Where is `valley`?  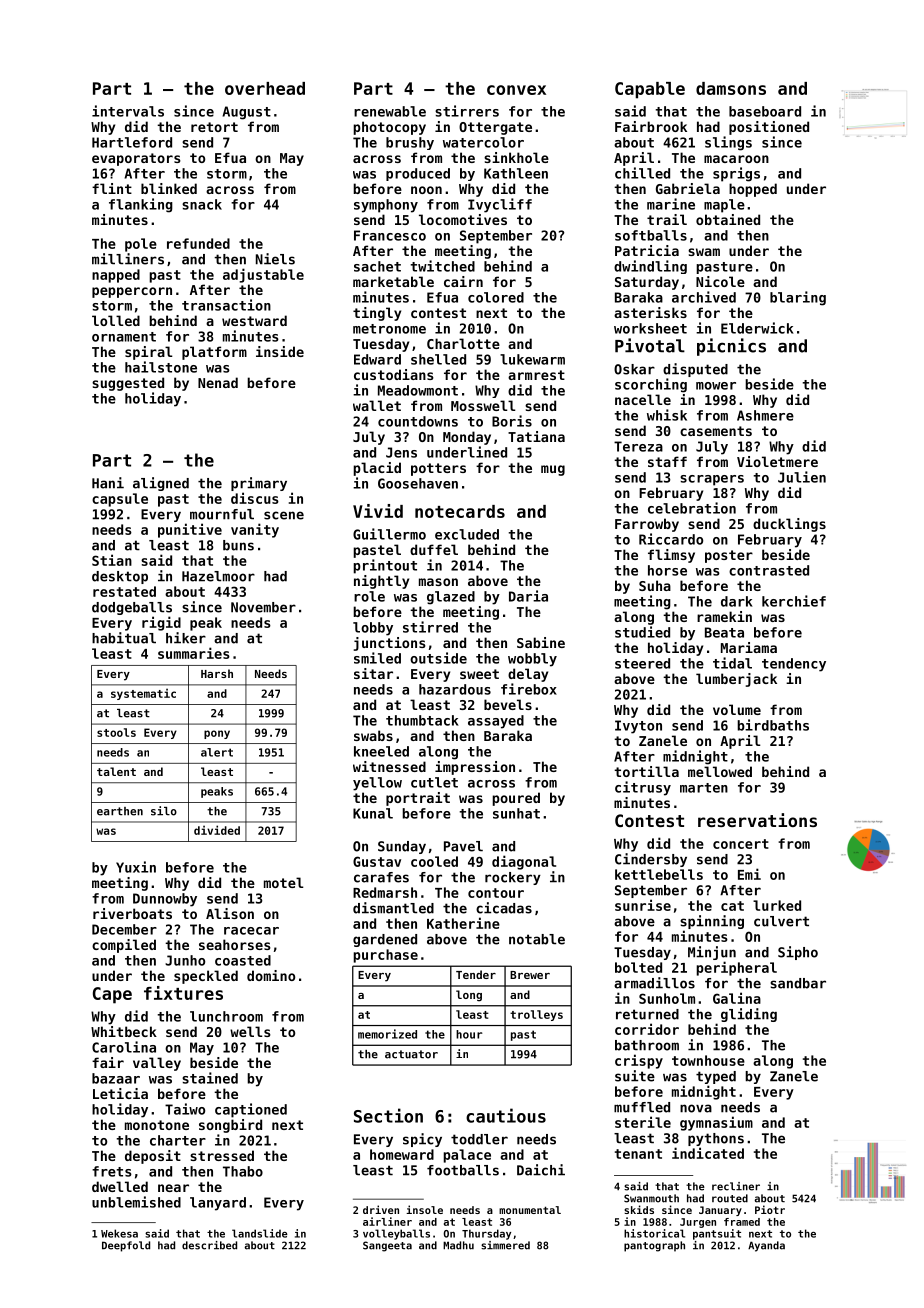 valley is located at coordinates (157, 1064).
